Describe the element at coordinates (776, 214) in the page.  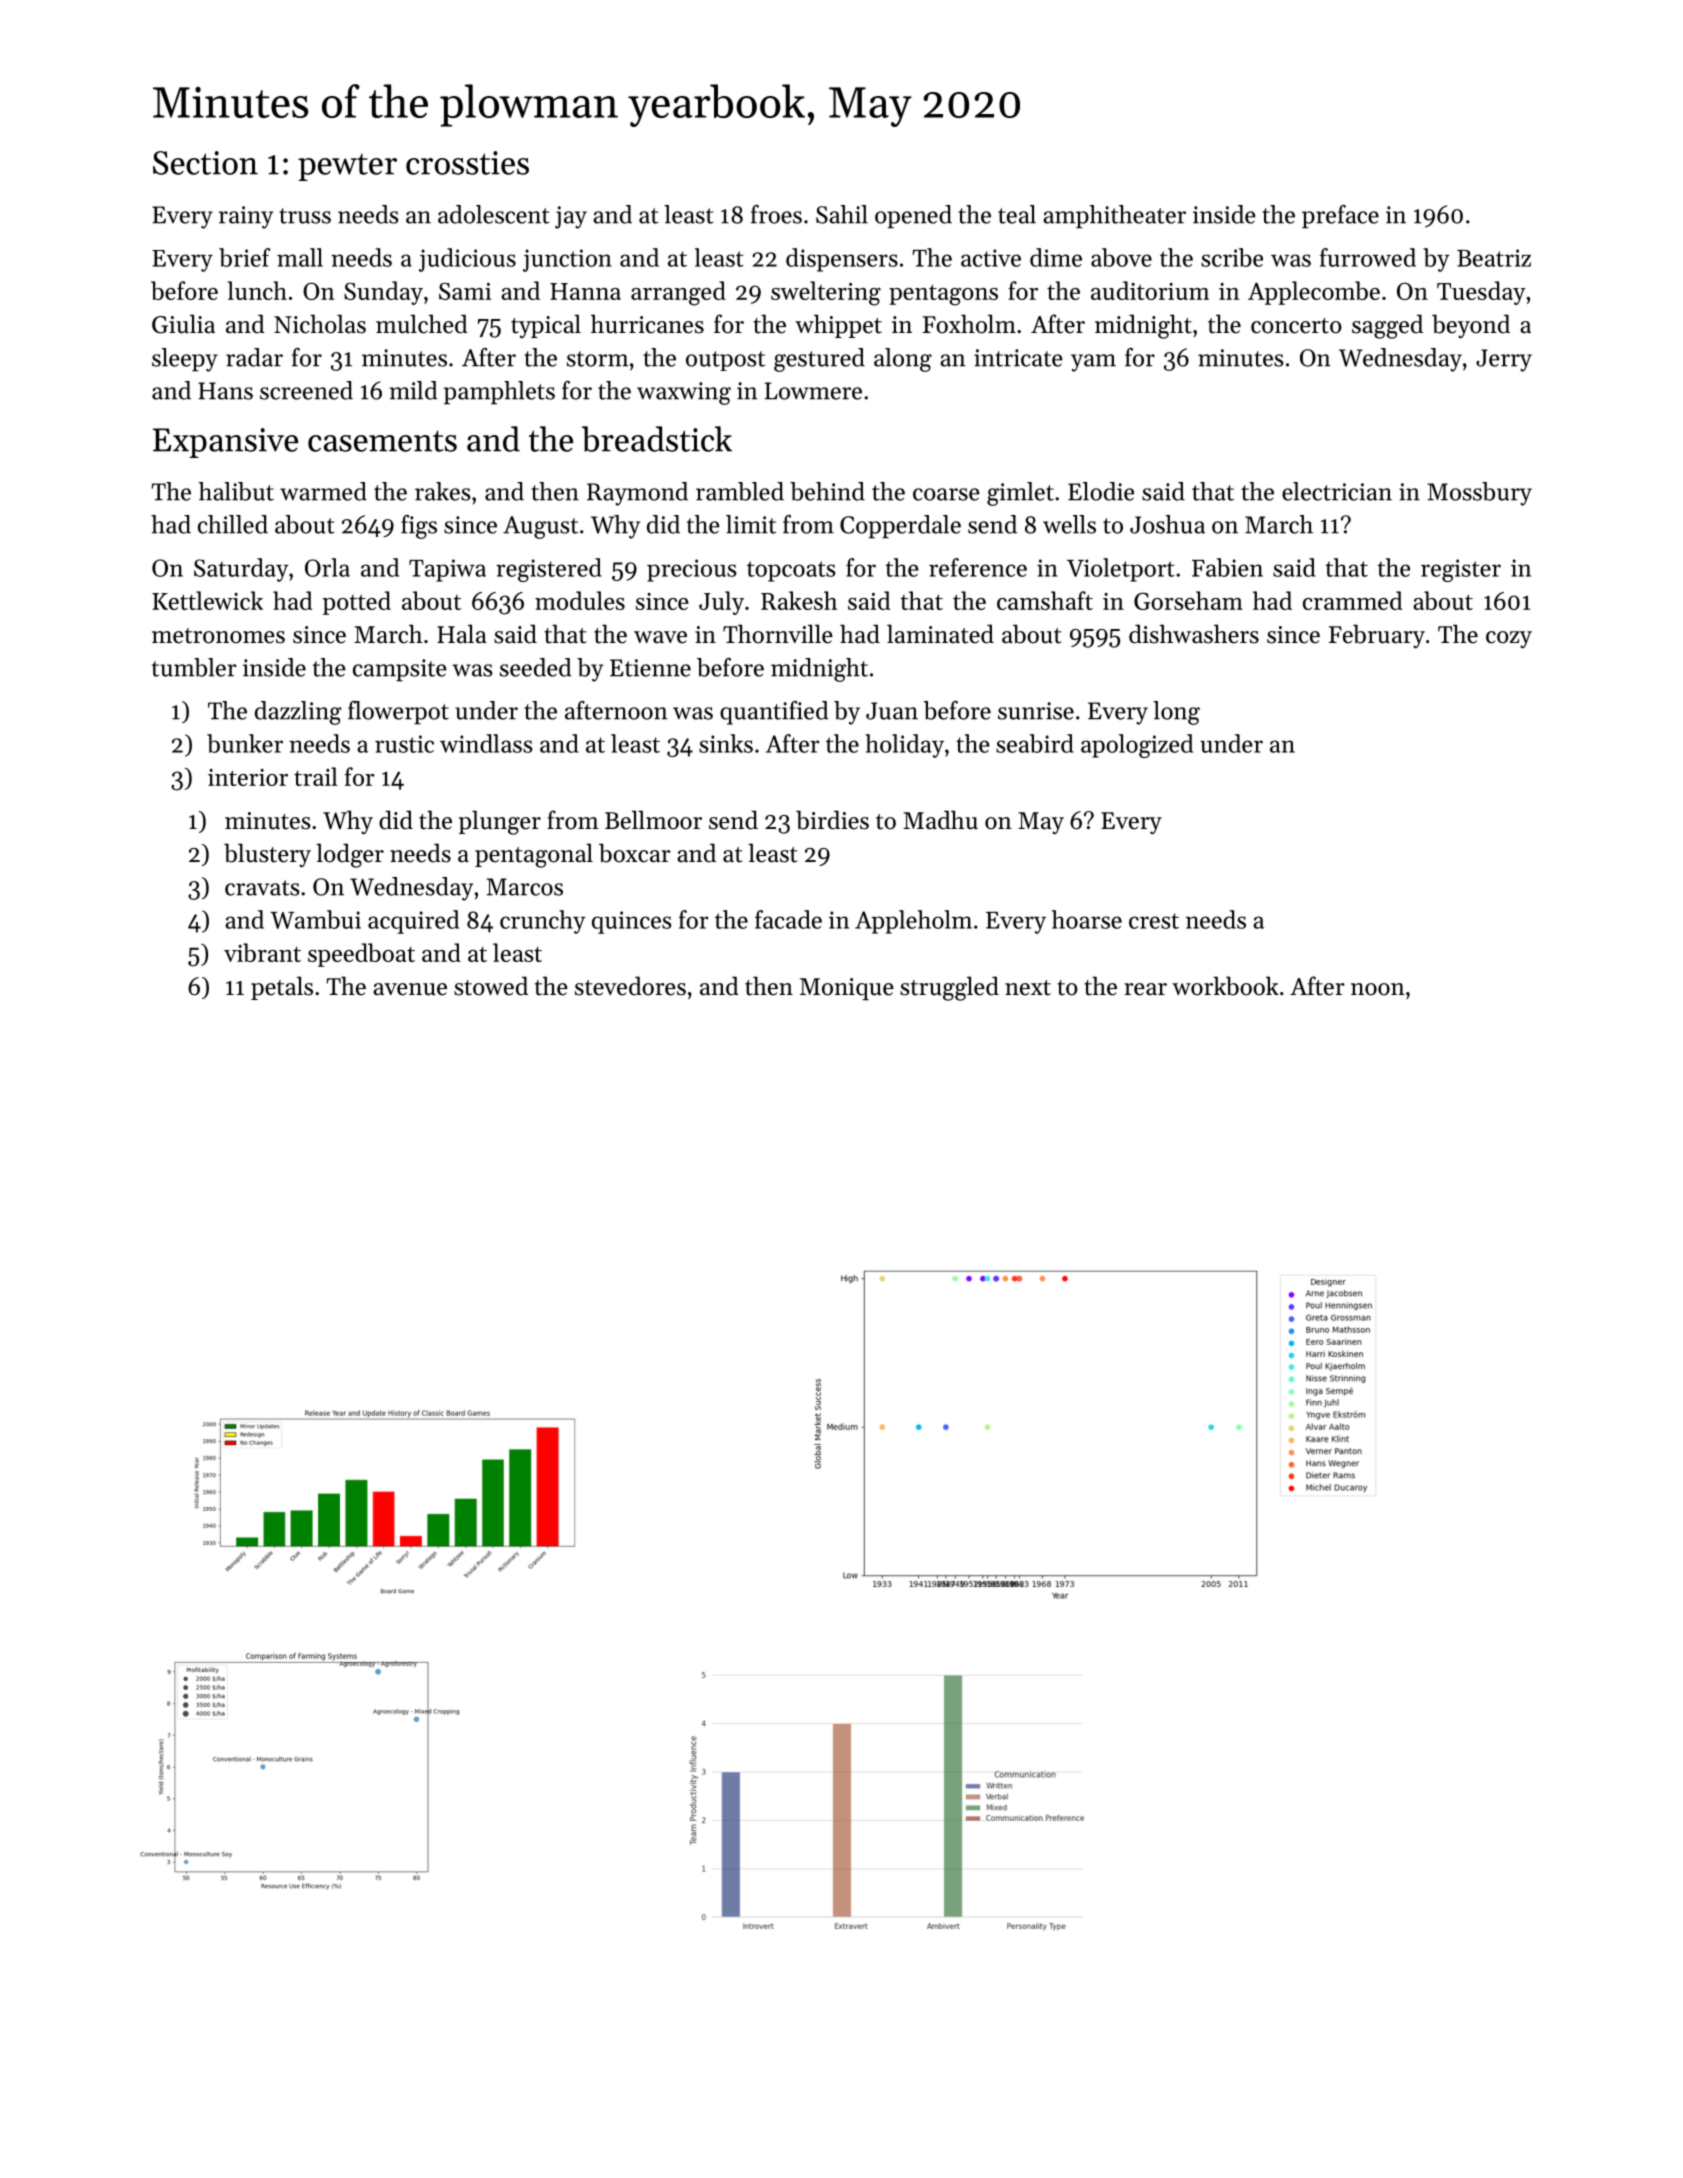
I see `froes` at that location.
